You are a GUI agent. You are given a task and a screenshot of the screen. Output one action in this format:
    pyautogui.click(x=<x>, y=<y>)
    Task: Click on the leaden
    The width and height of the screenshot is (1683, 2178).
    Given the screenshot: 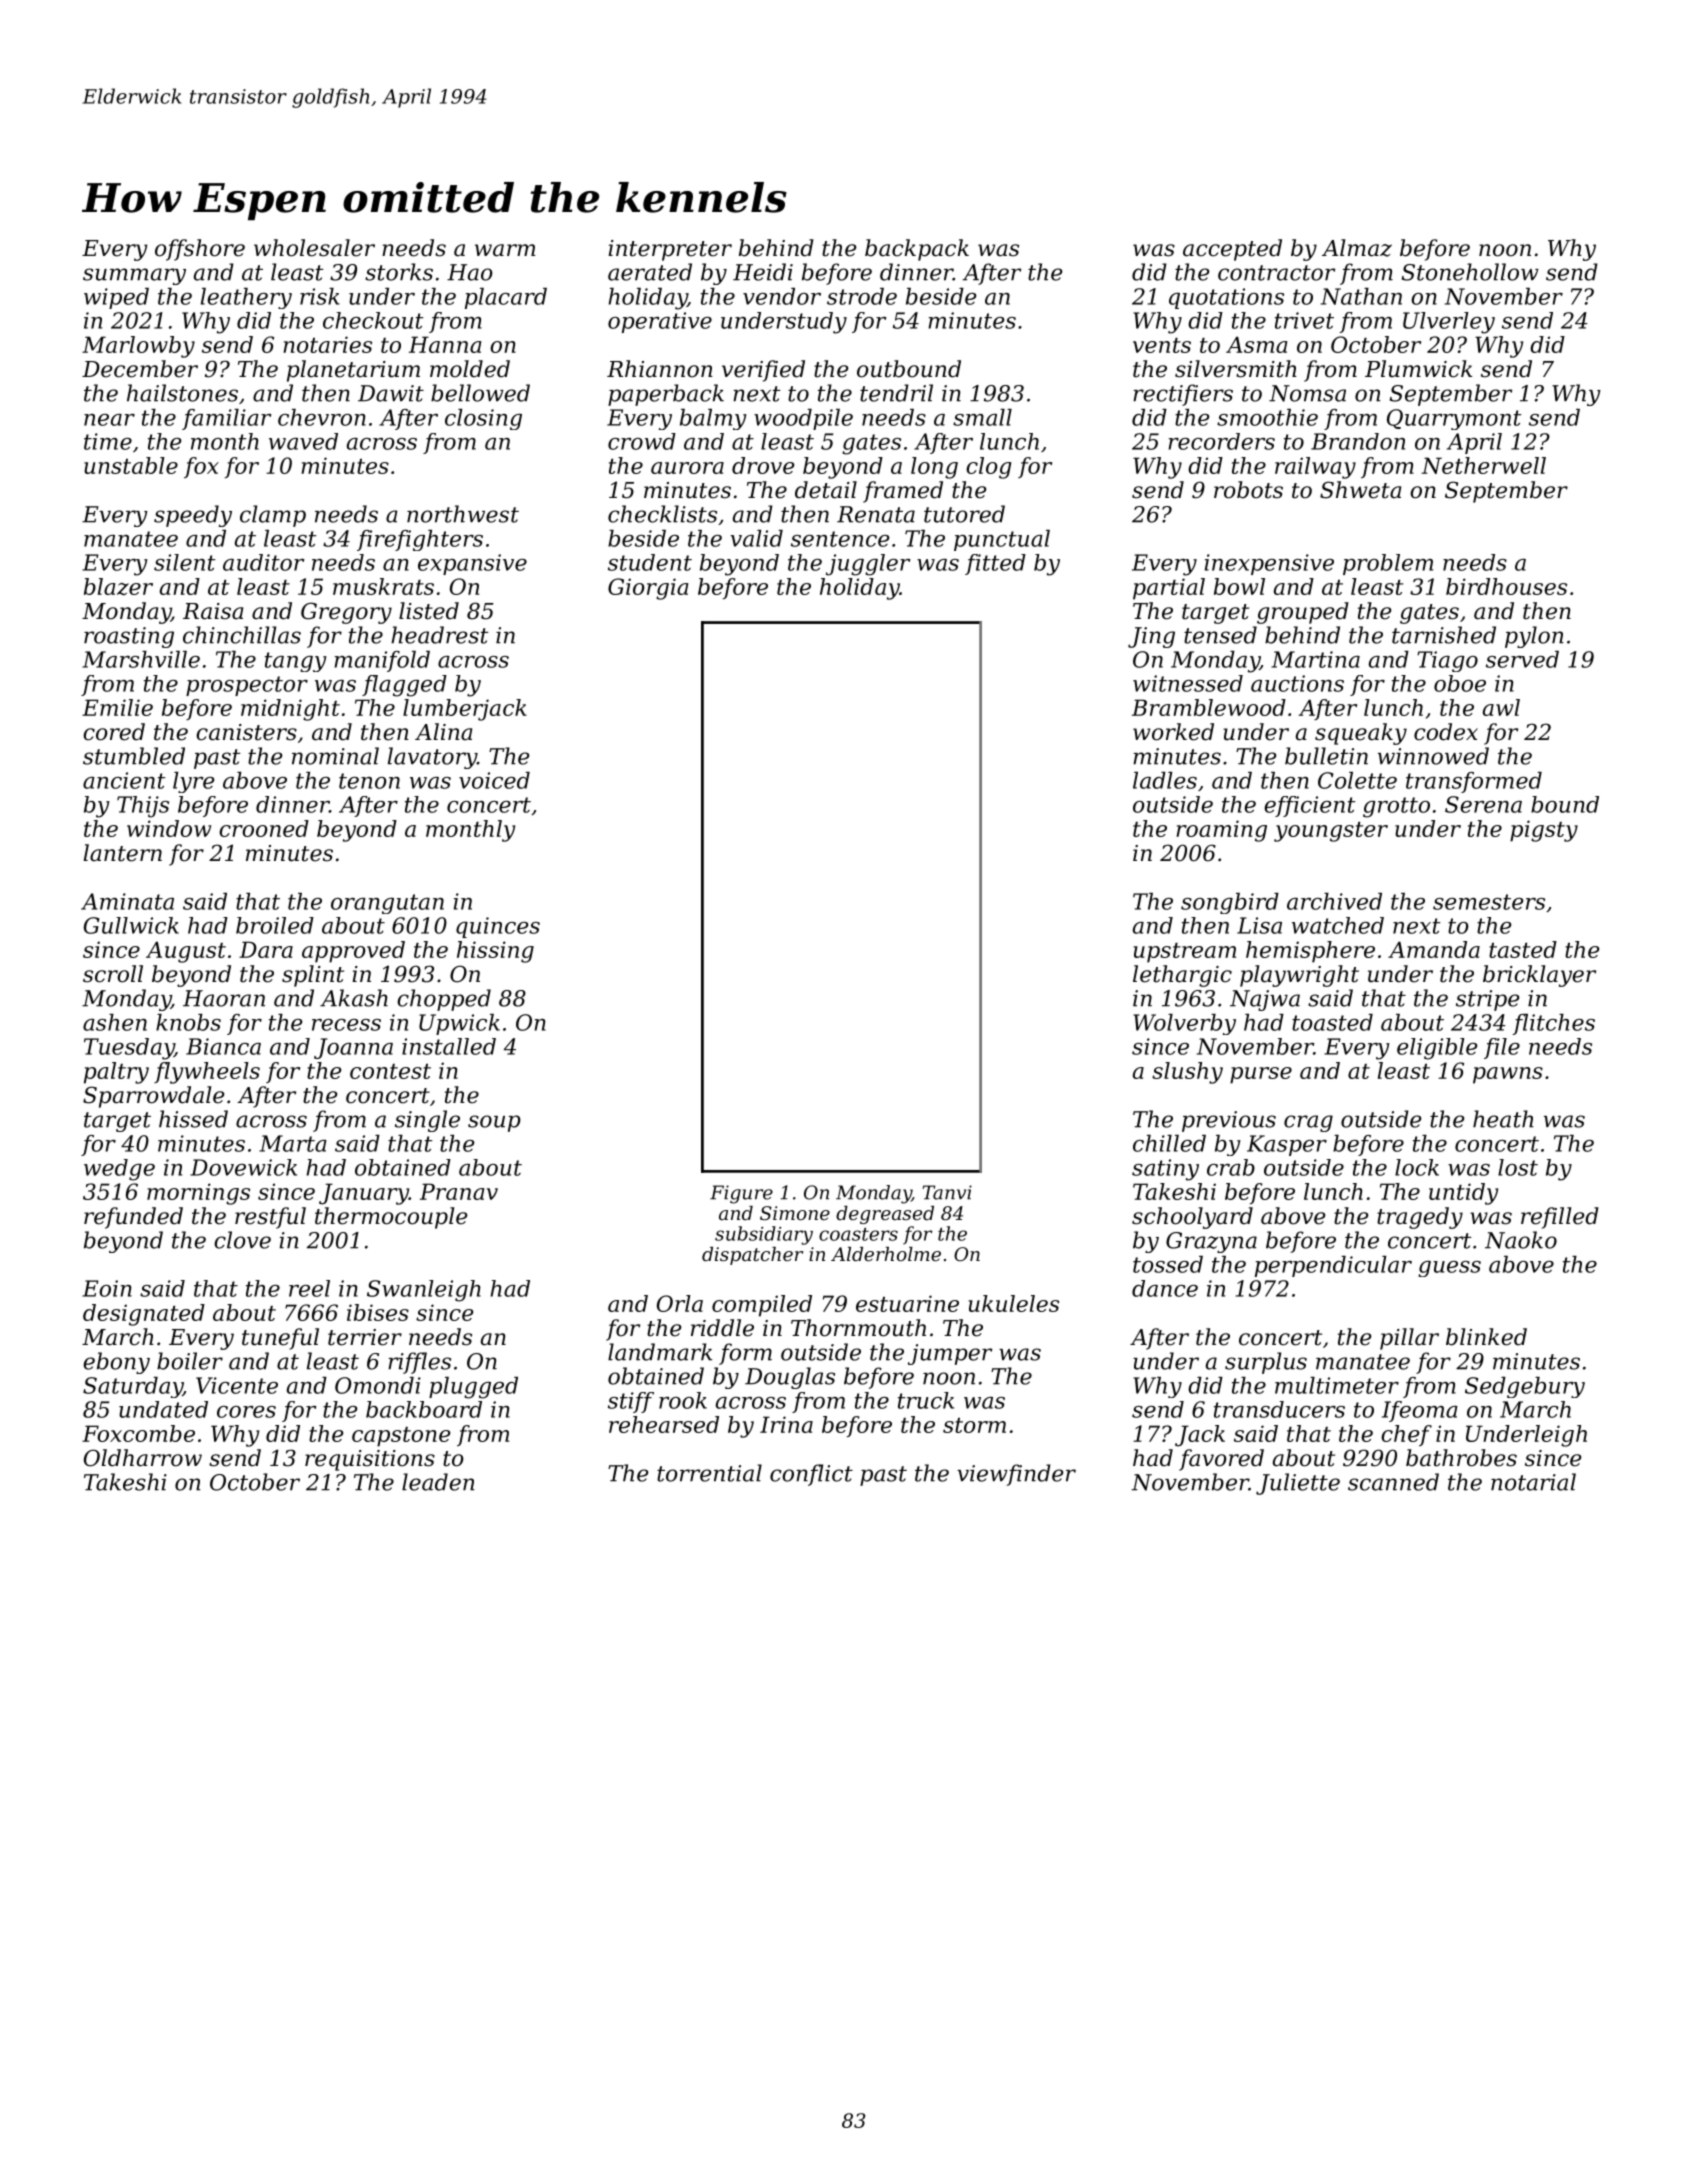 What is the action you would take?
    pyautogui.click(x=438, y=1482)
